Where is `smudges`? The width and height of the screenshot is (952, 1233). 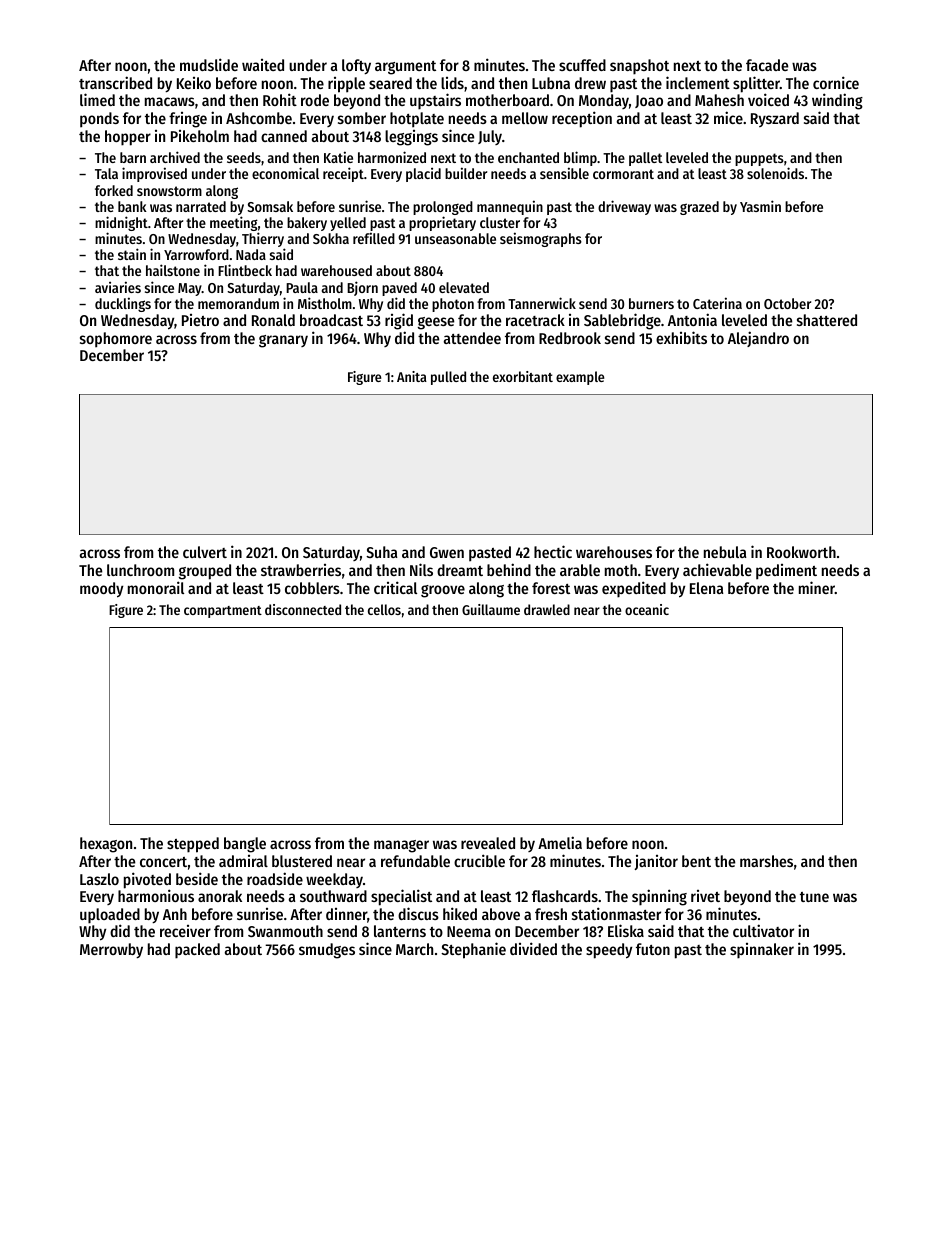 smudges is located at coordinates (327, 951).
